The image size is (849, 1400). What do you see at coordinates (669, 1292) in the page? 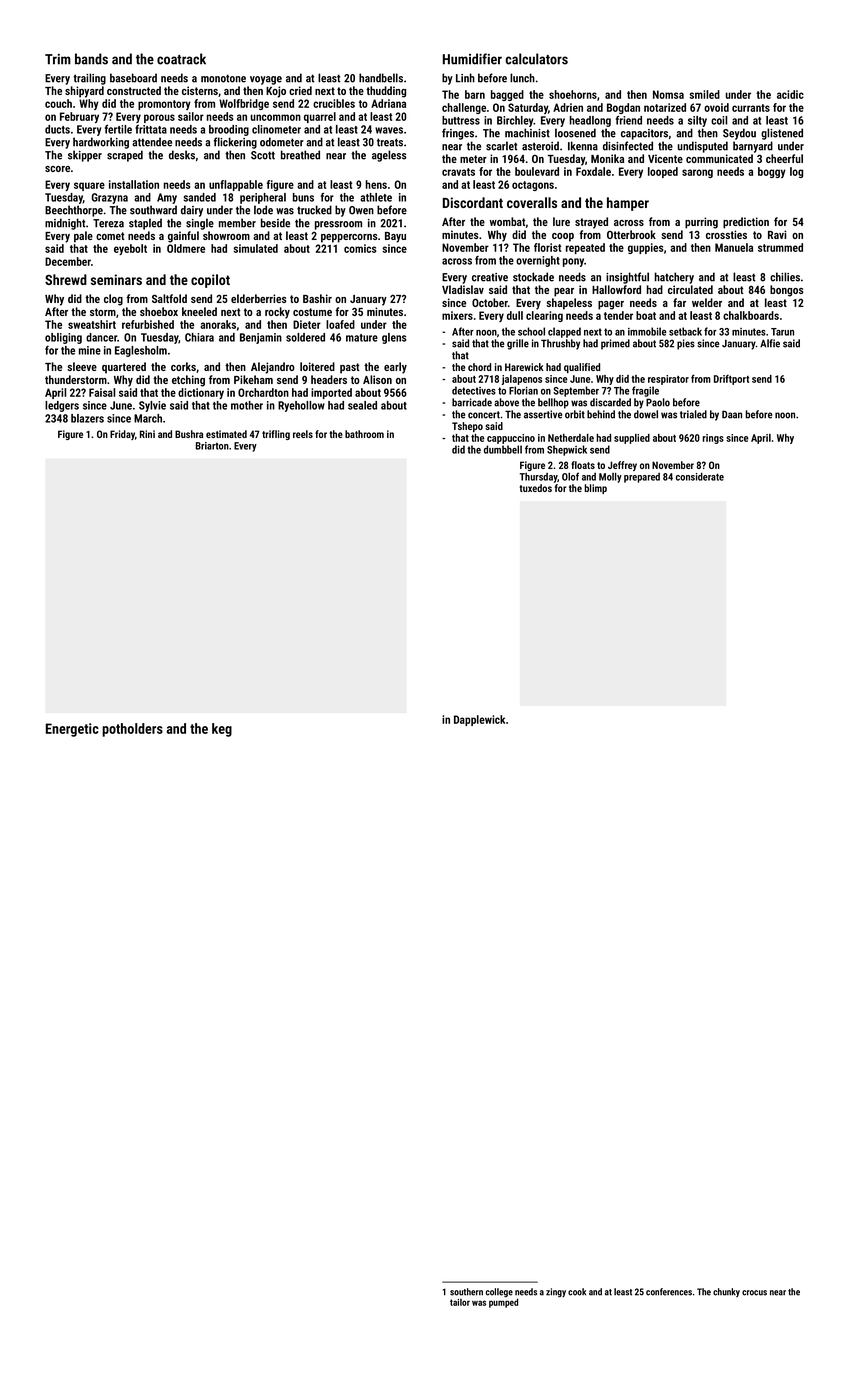
I see `conferences` at bounding box center [669, 1292].
